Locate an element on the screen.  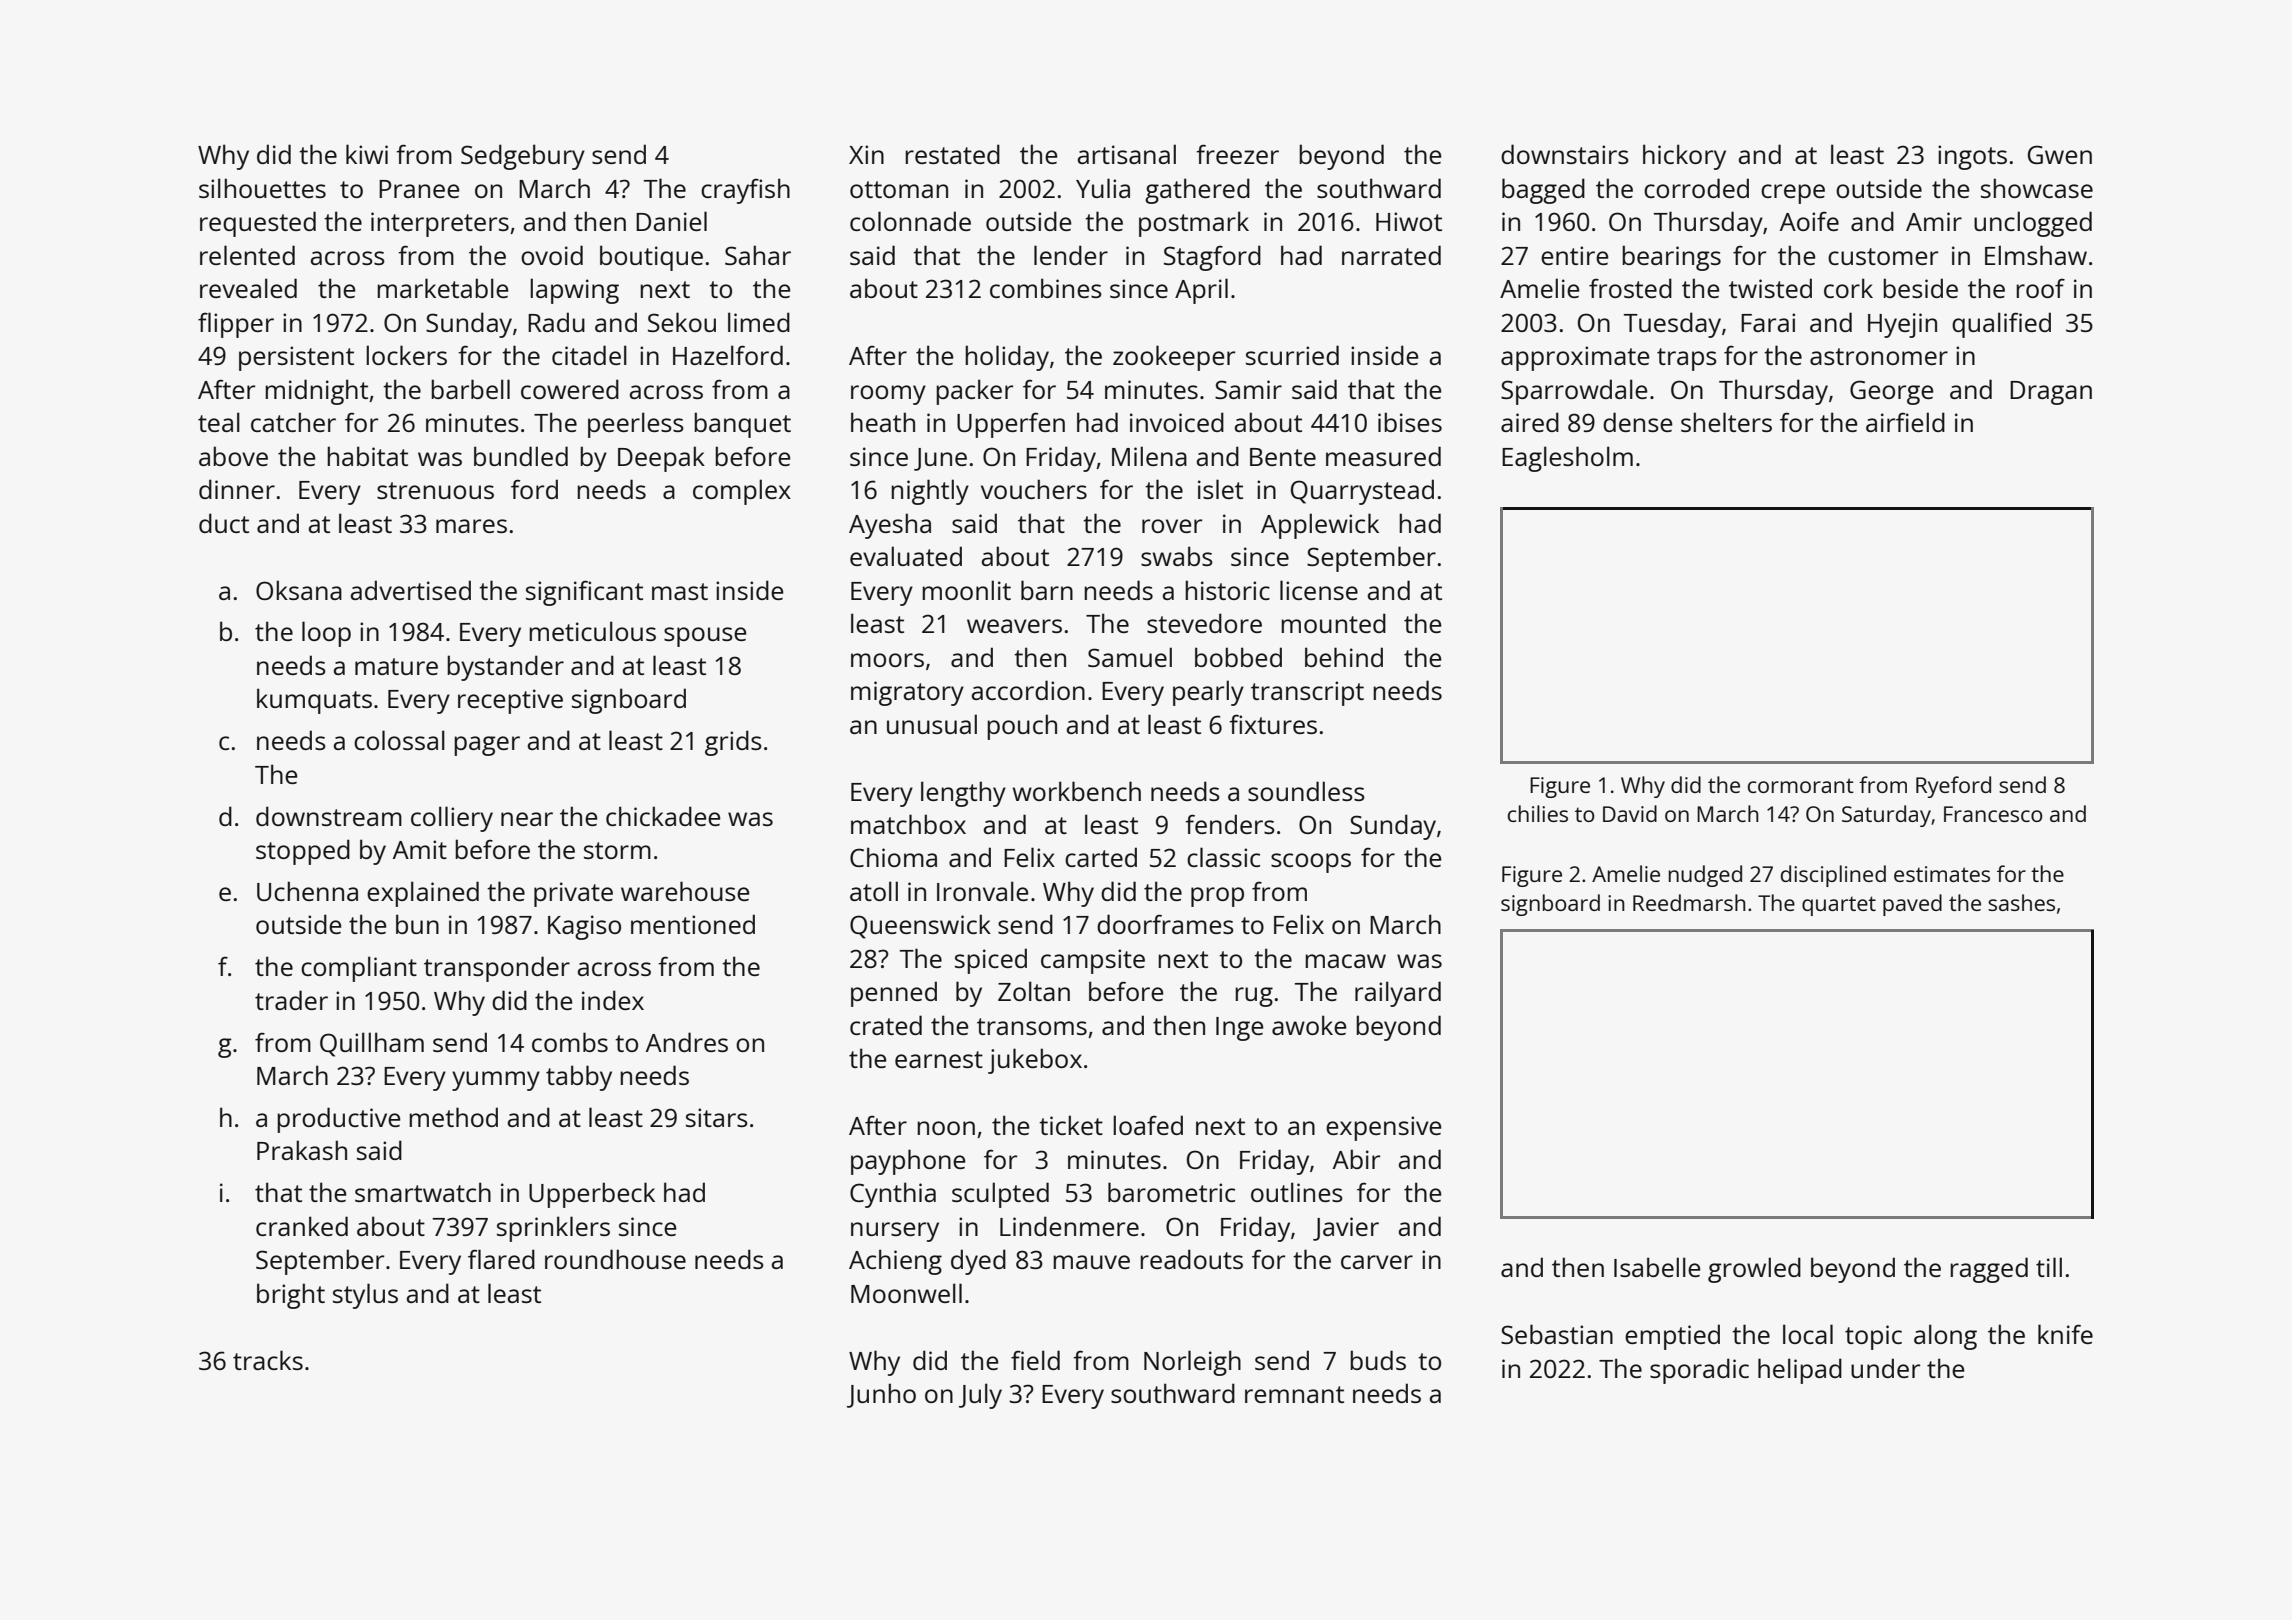
tracks is located at coordinates (268, 1360).
